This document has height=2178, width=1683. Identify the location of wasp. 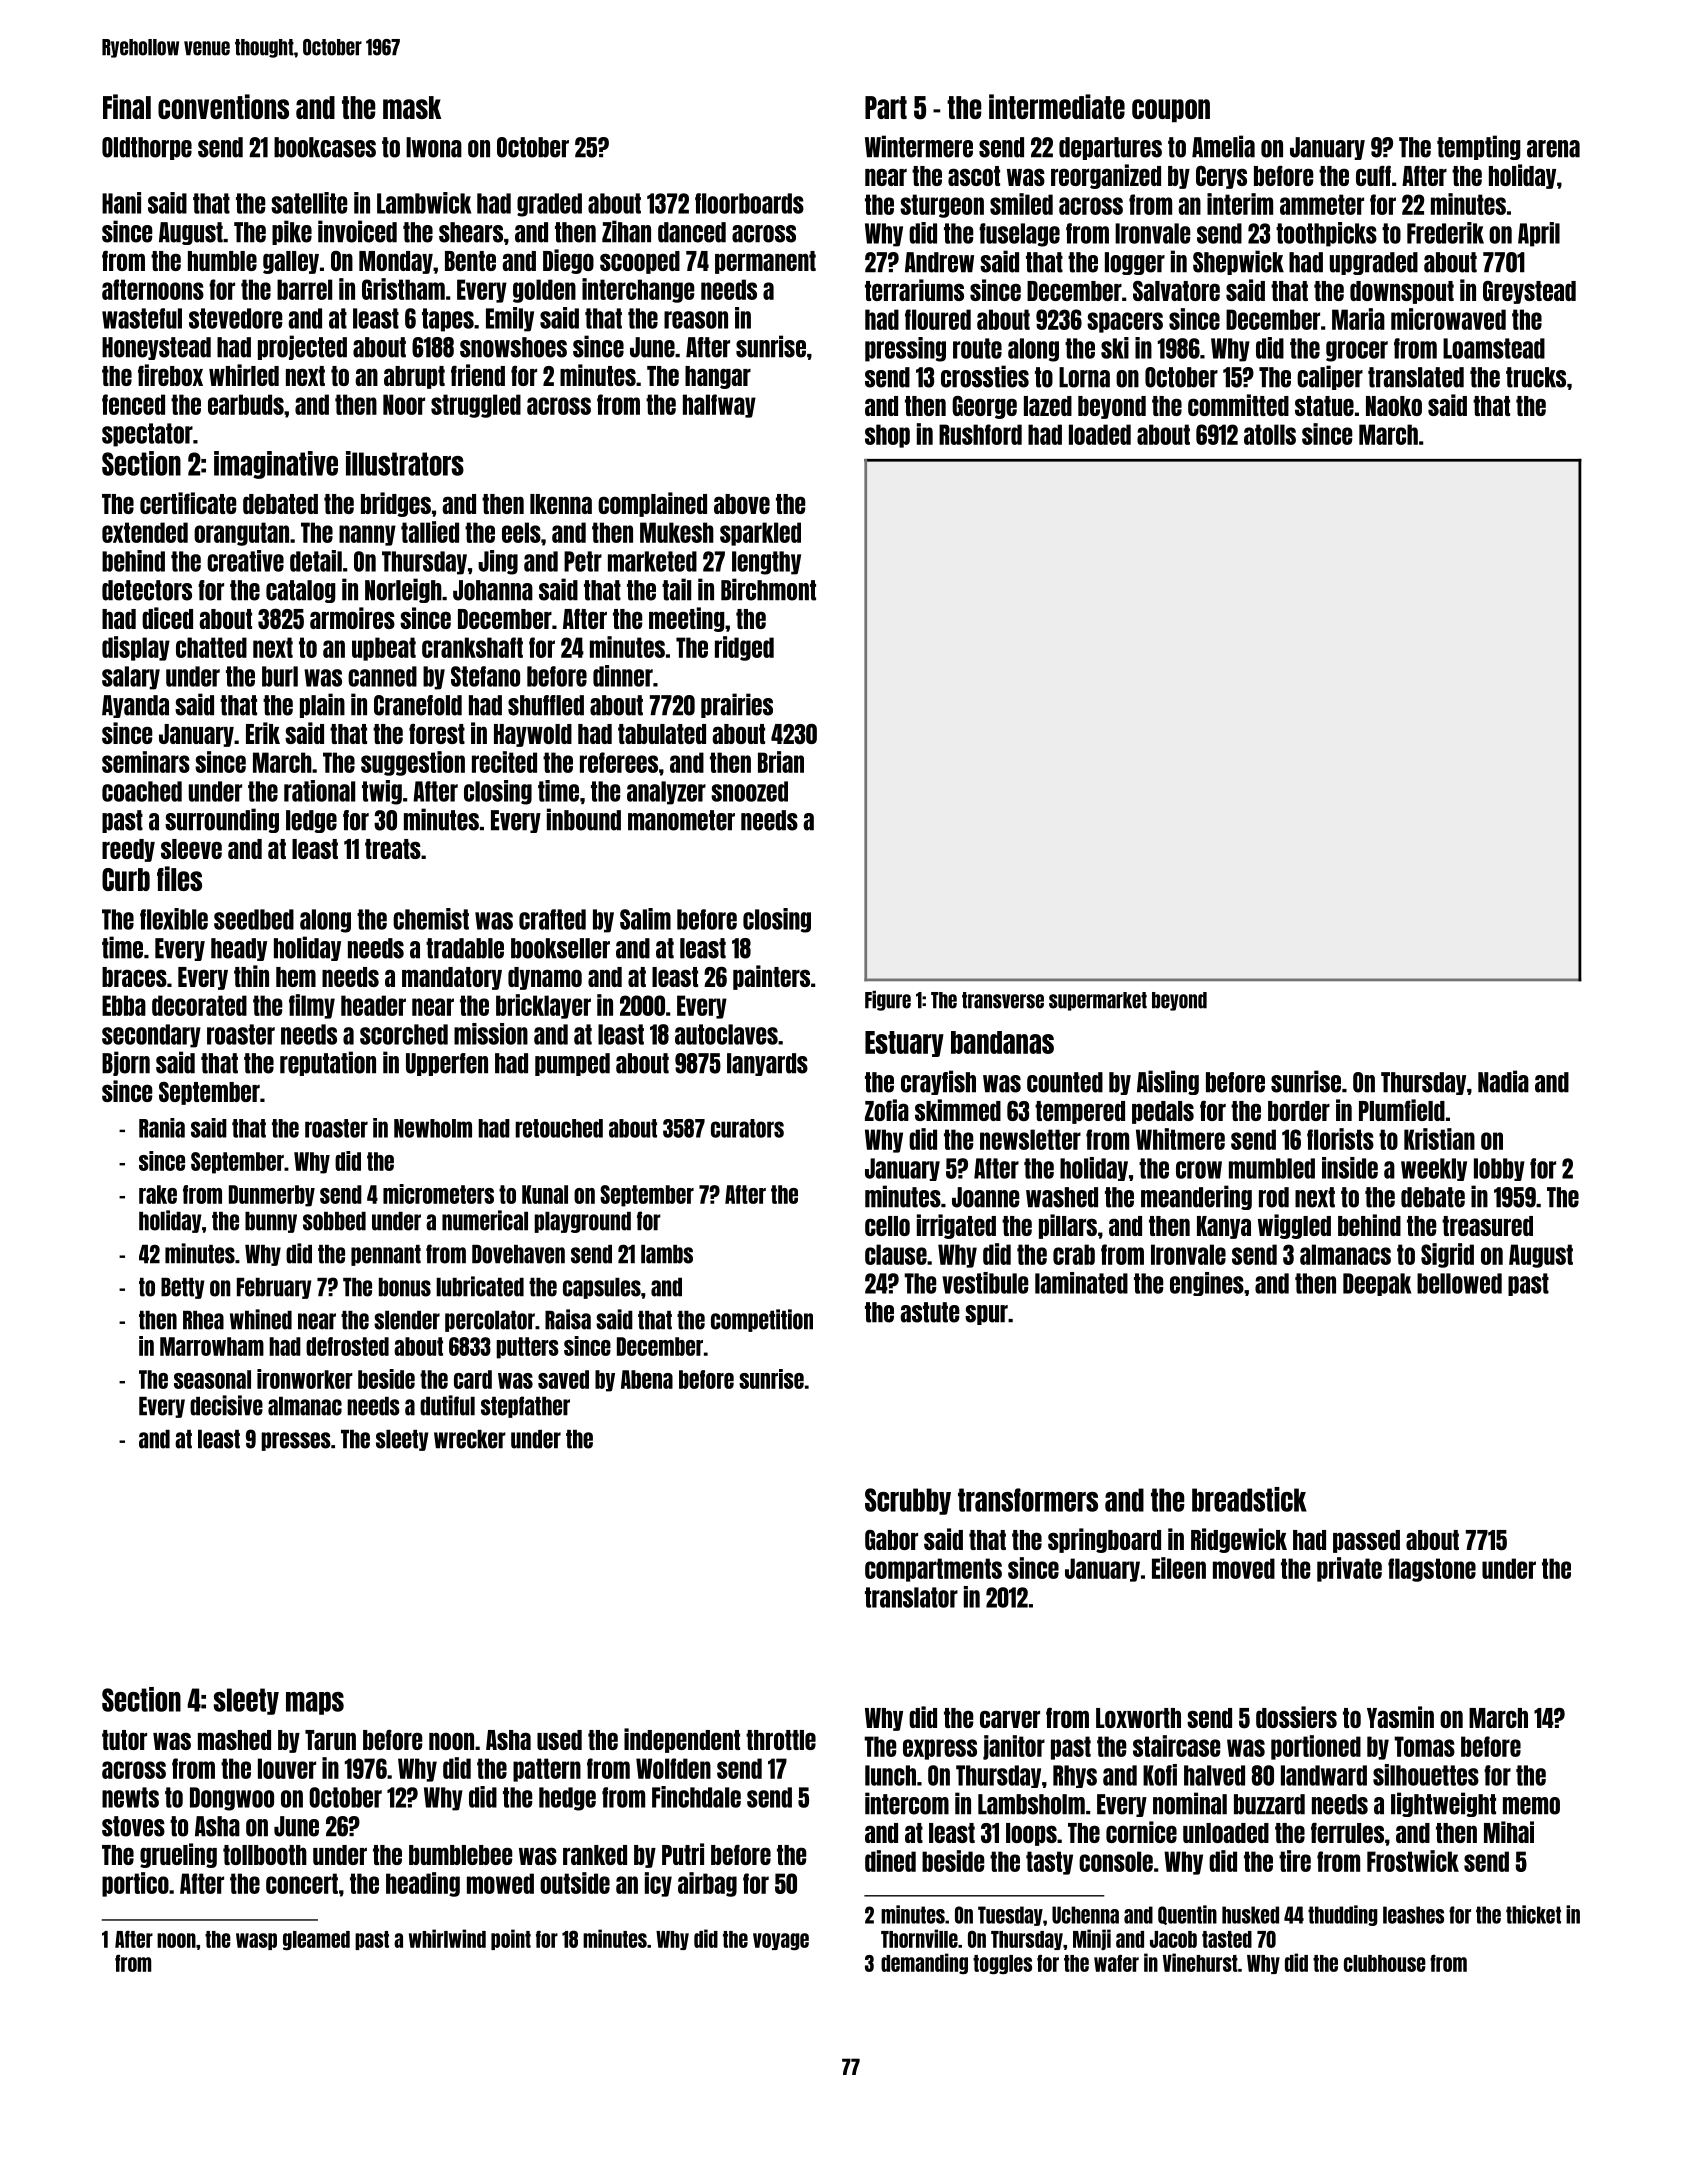
(256, 1941).
